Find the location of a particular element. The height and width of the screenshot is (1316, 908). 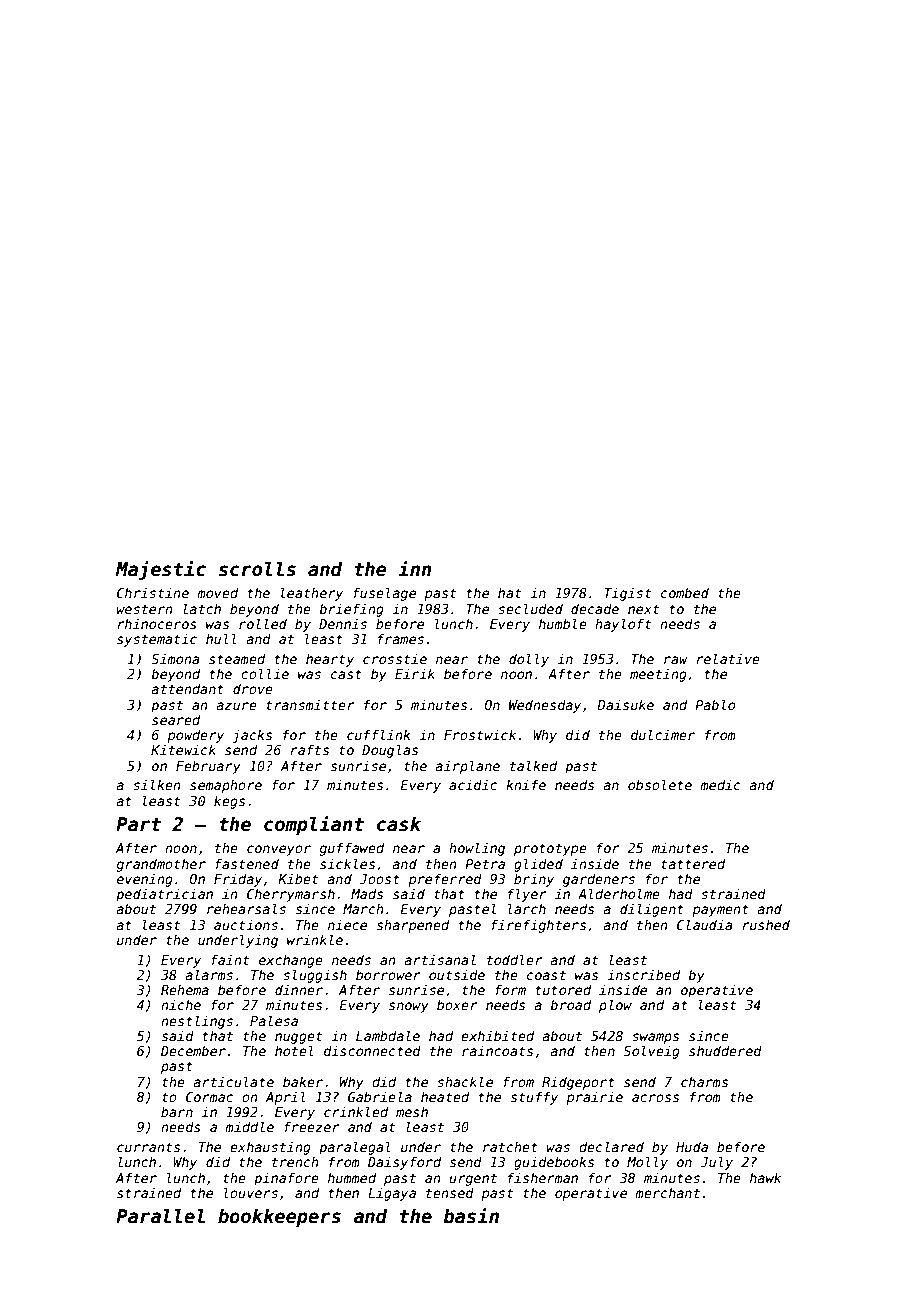

fuselage is located at coordinates (384, 594).
